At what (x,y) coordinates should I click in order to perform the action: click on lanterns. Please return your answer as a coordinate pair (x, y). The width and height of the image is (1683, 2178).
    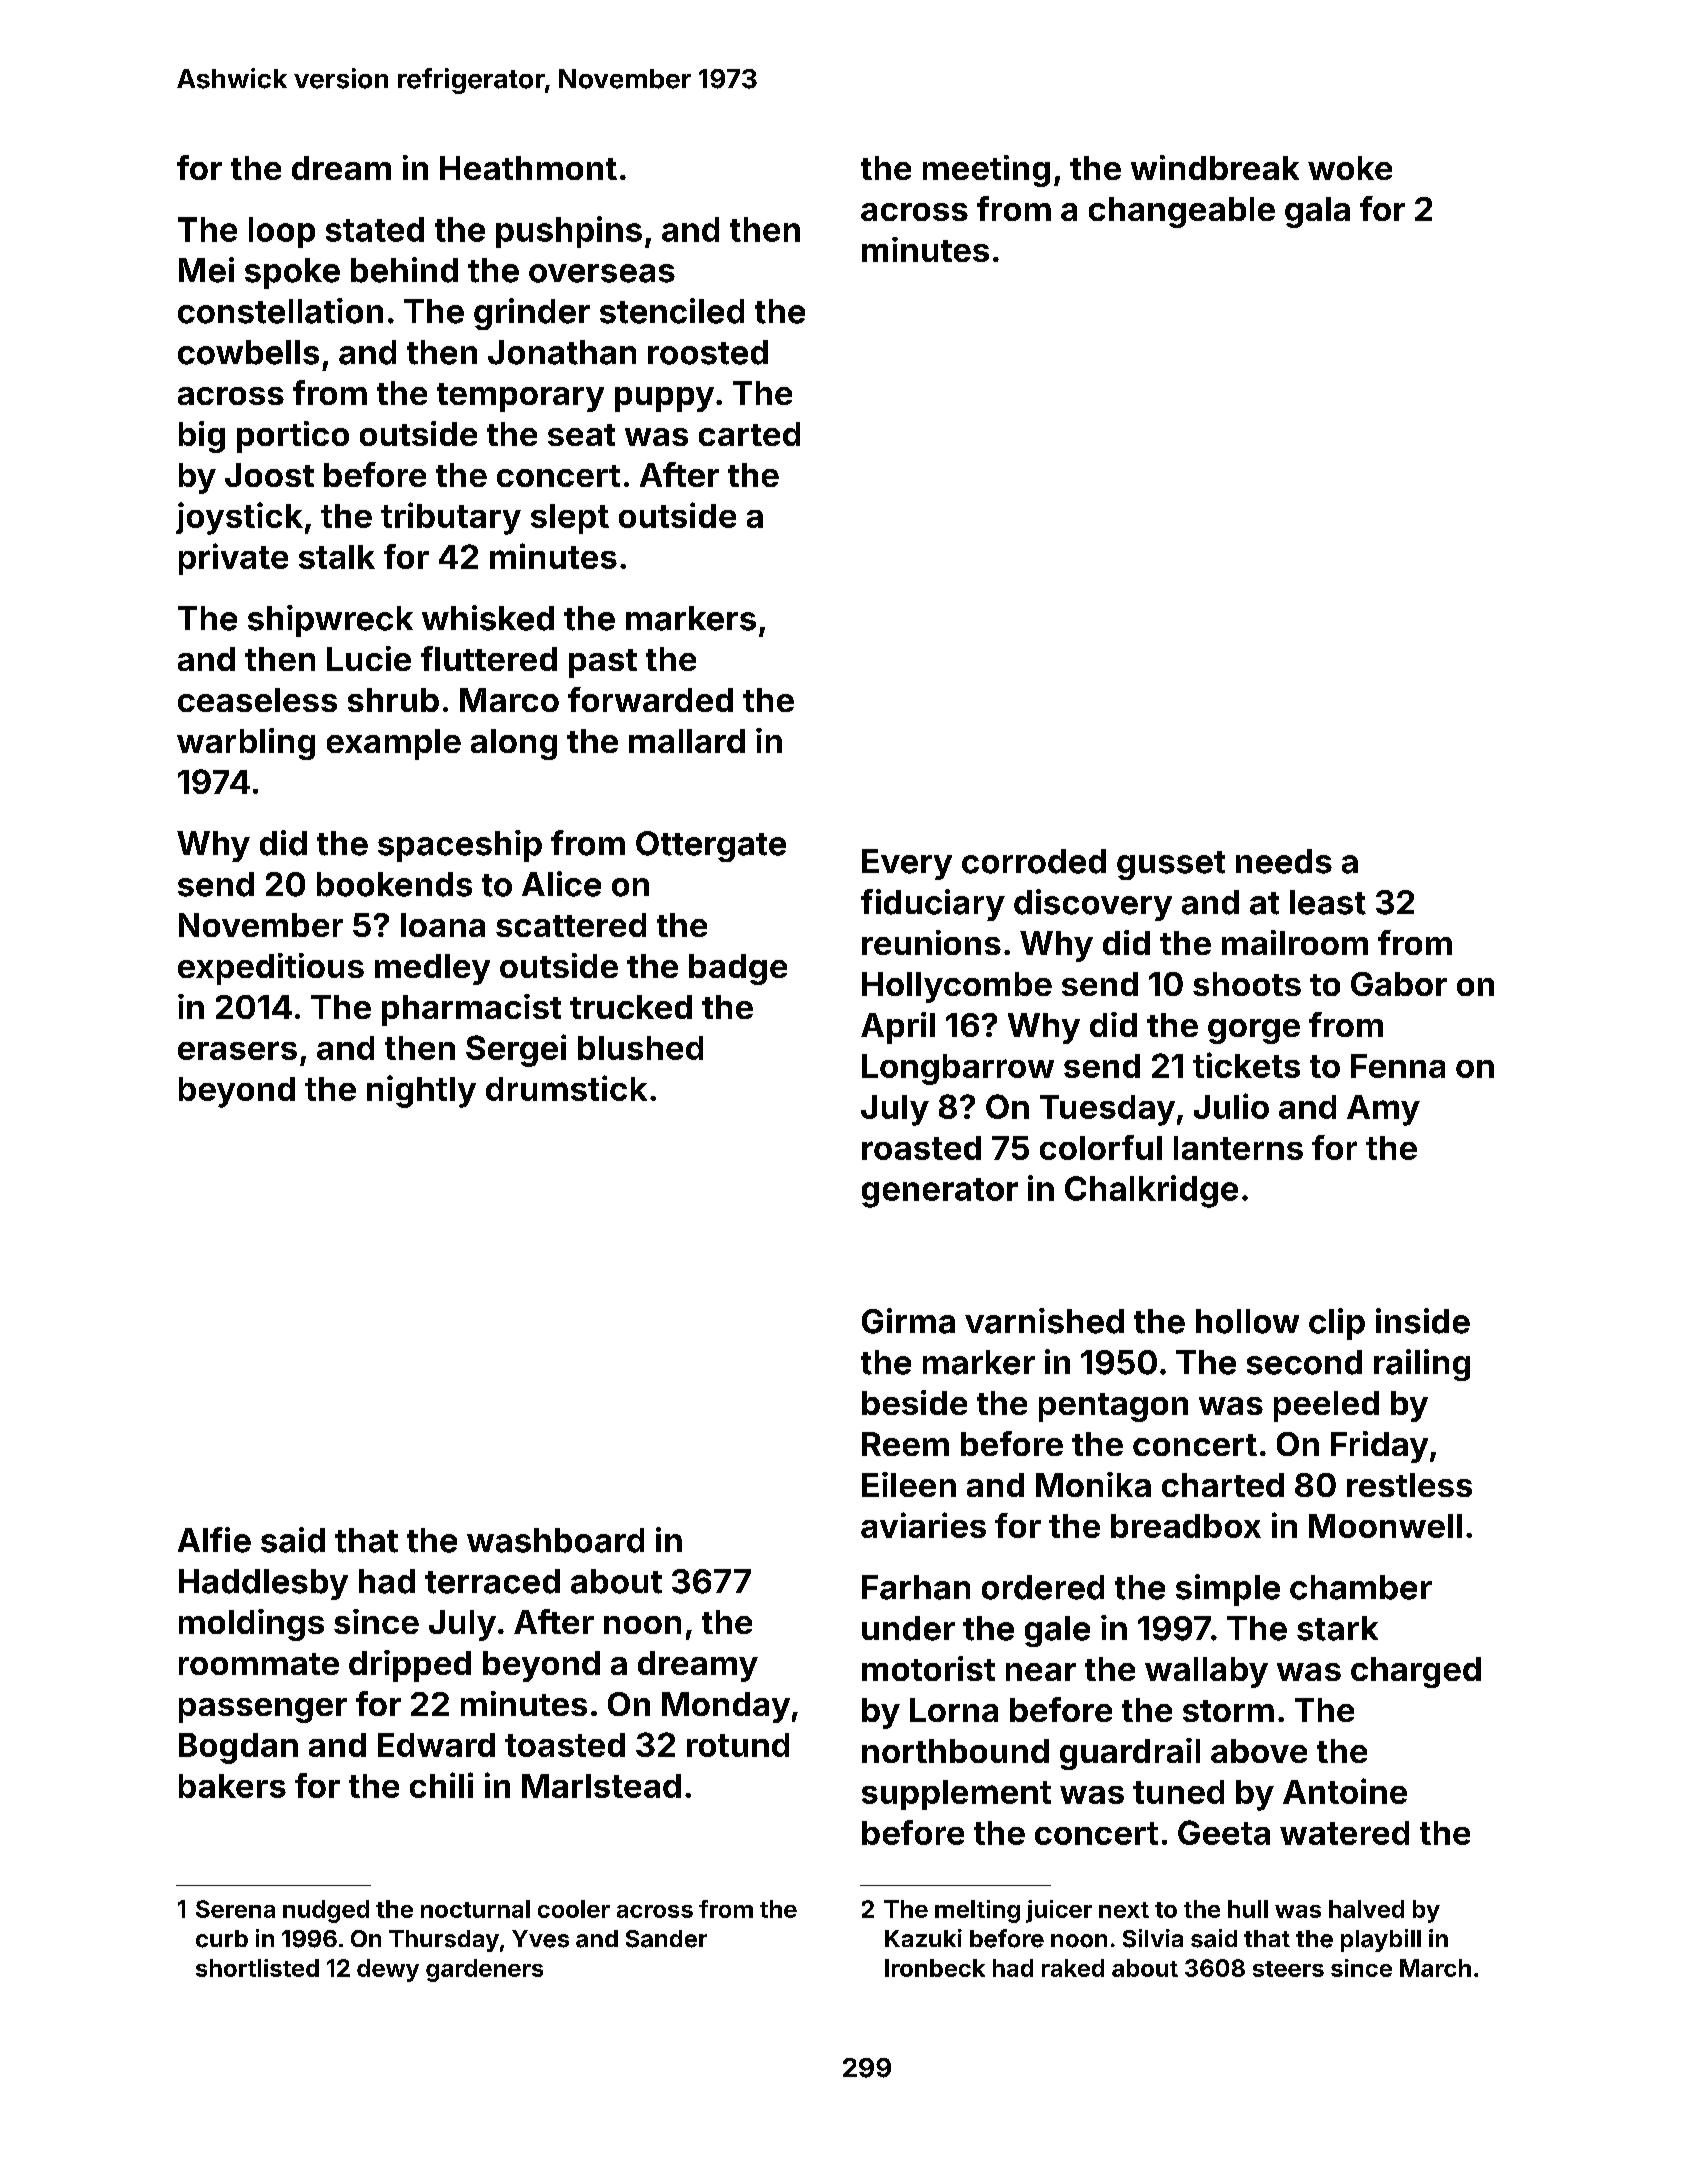
    Looking at the image, I should click on (1238, 1148).
